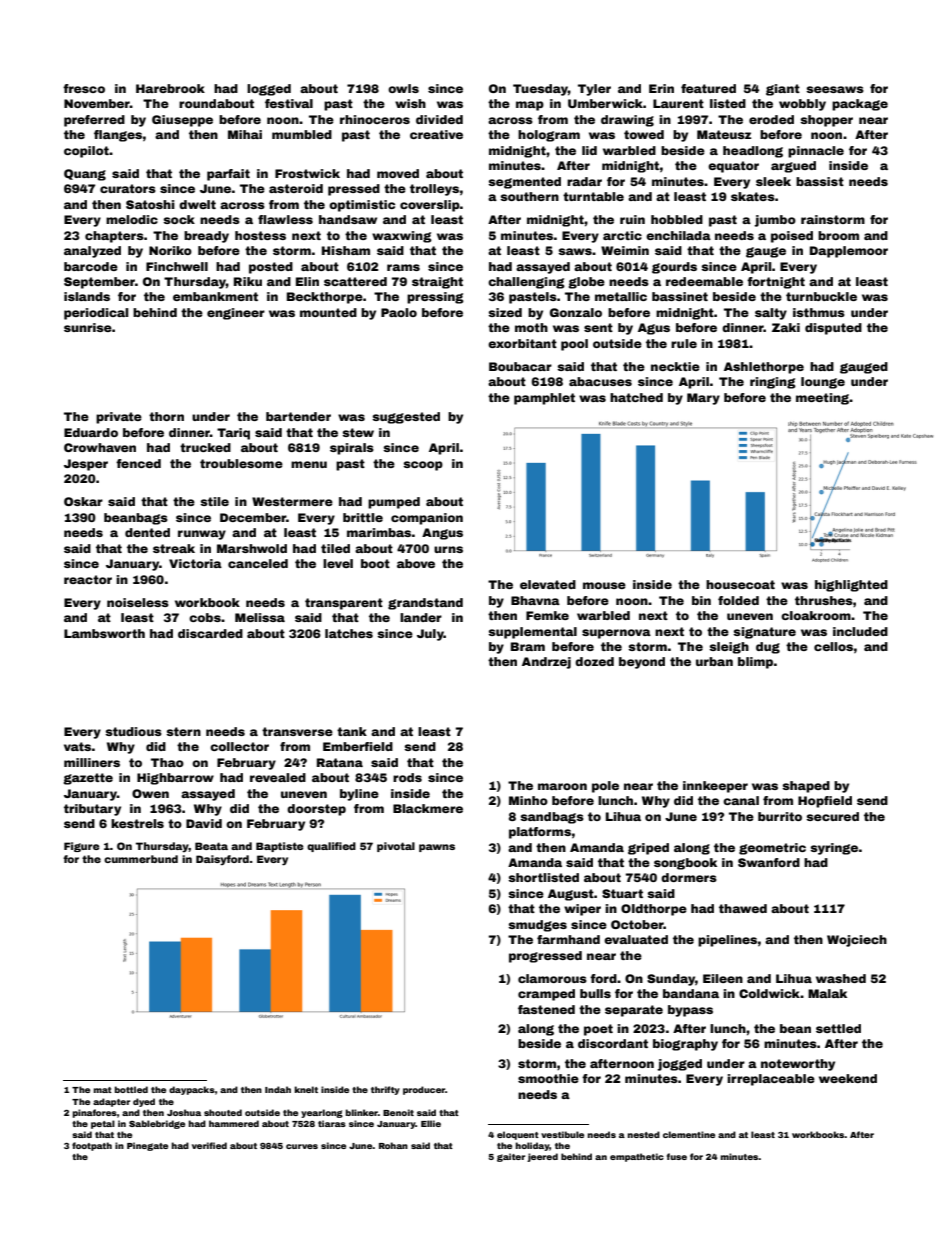 This screenshot has width=952, height=1233. I want to click on creative, so click(436, 134).
